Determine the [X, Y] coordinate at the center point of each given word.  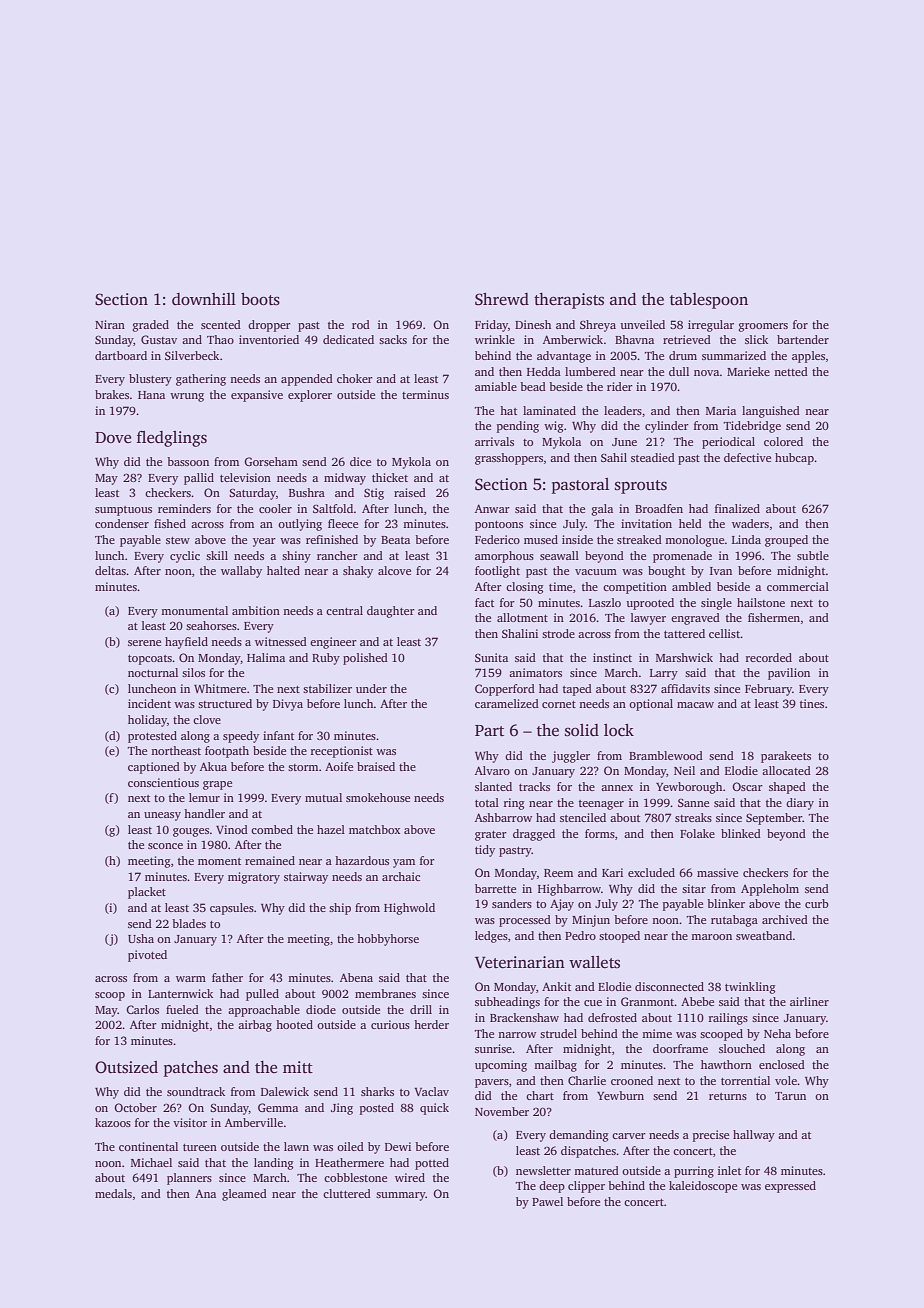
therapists [569, 301]
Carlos [142, 1009]
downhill [204, 299]
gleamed [244, 1195]
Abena [356, 977]
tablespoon [709, 301]
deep [552, 1187]
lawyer [648, 619]
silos [193, 672]
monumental [194, 610]
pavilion [789, 674]
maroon [711, 937]
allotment [522, 617]
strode [558, 633]
